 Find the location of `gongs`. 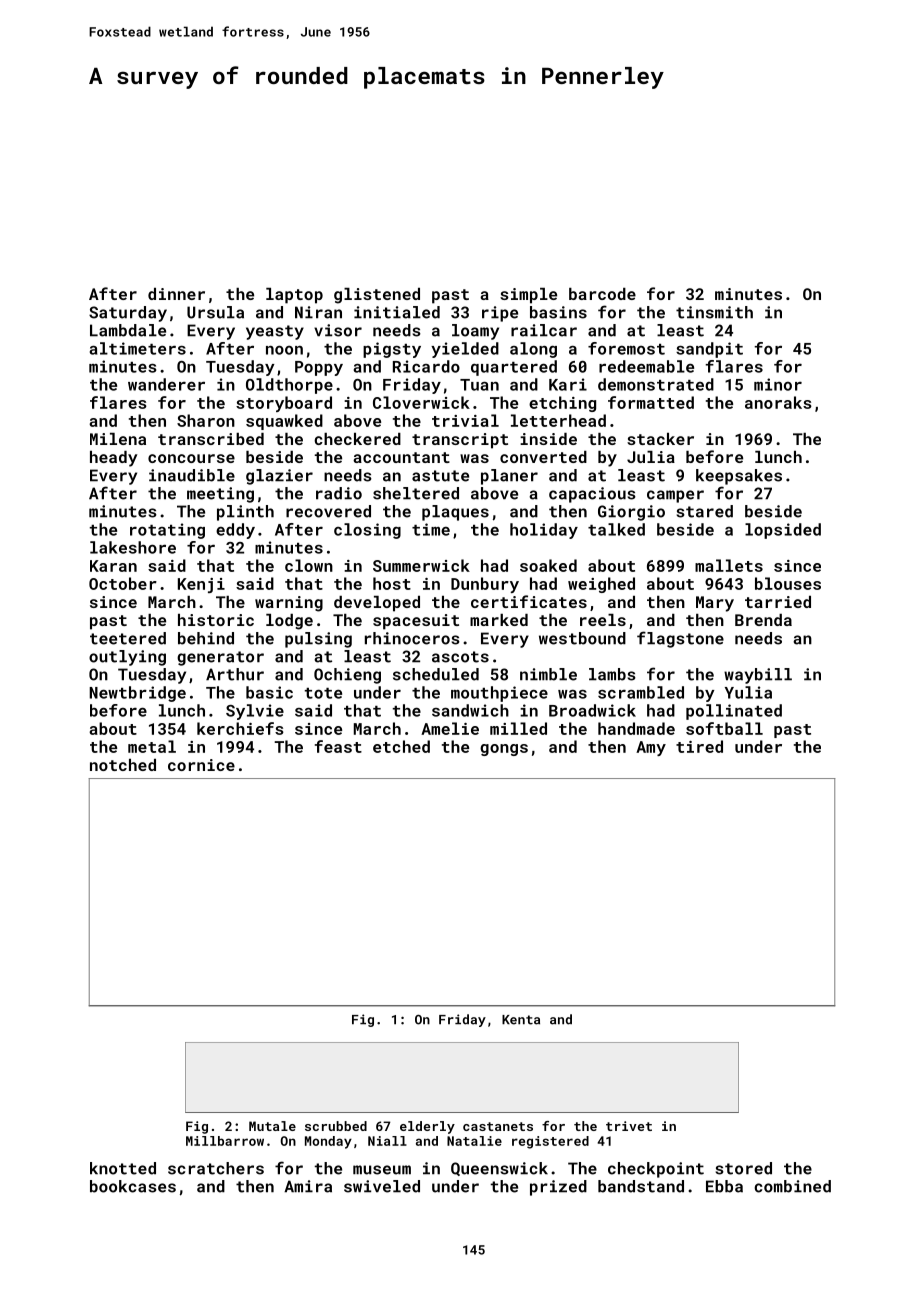

gongs is located at coordinates (504, 750).
